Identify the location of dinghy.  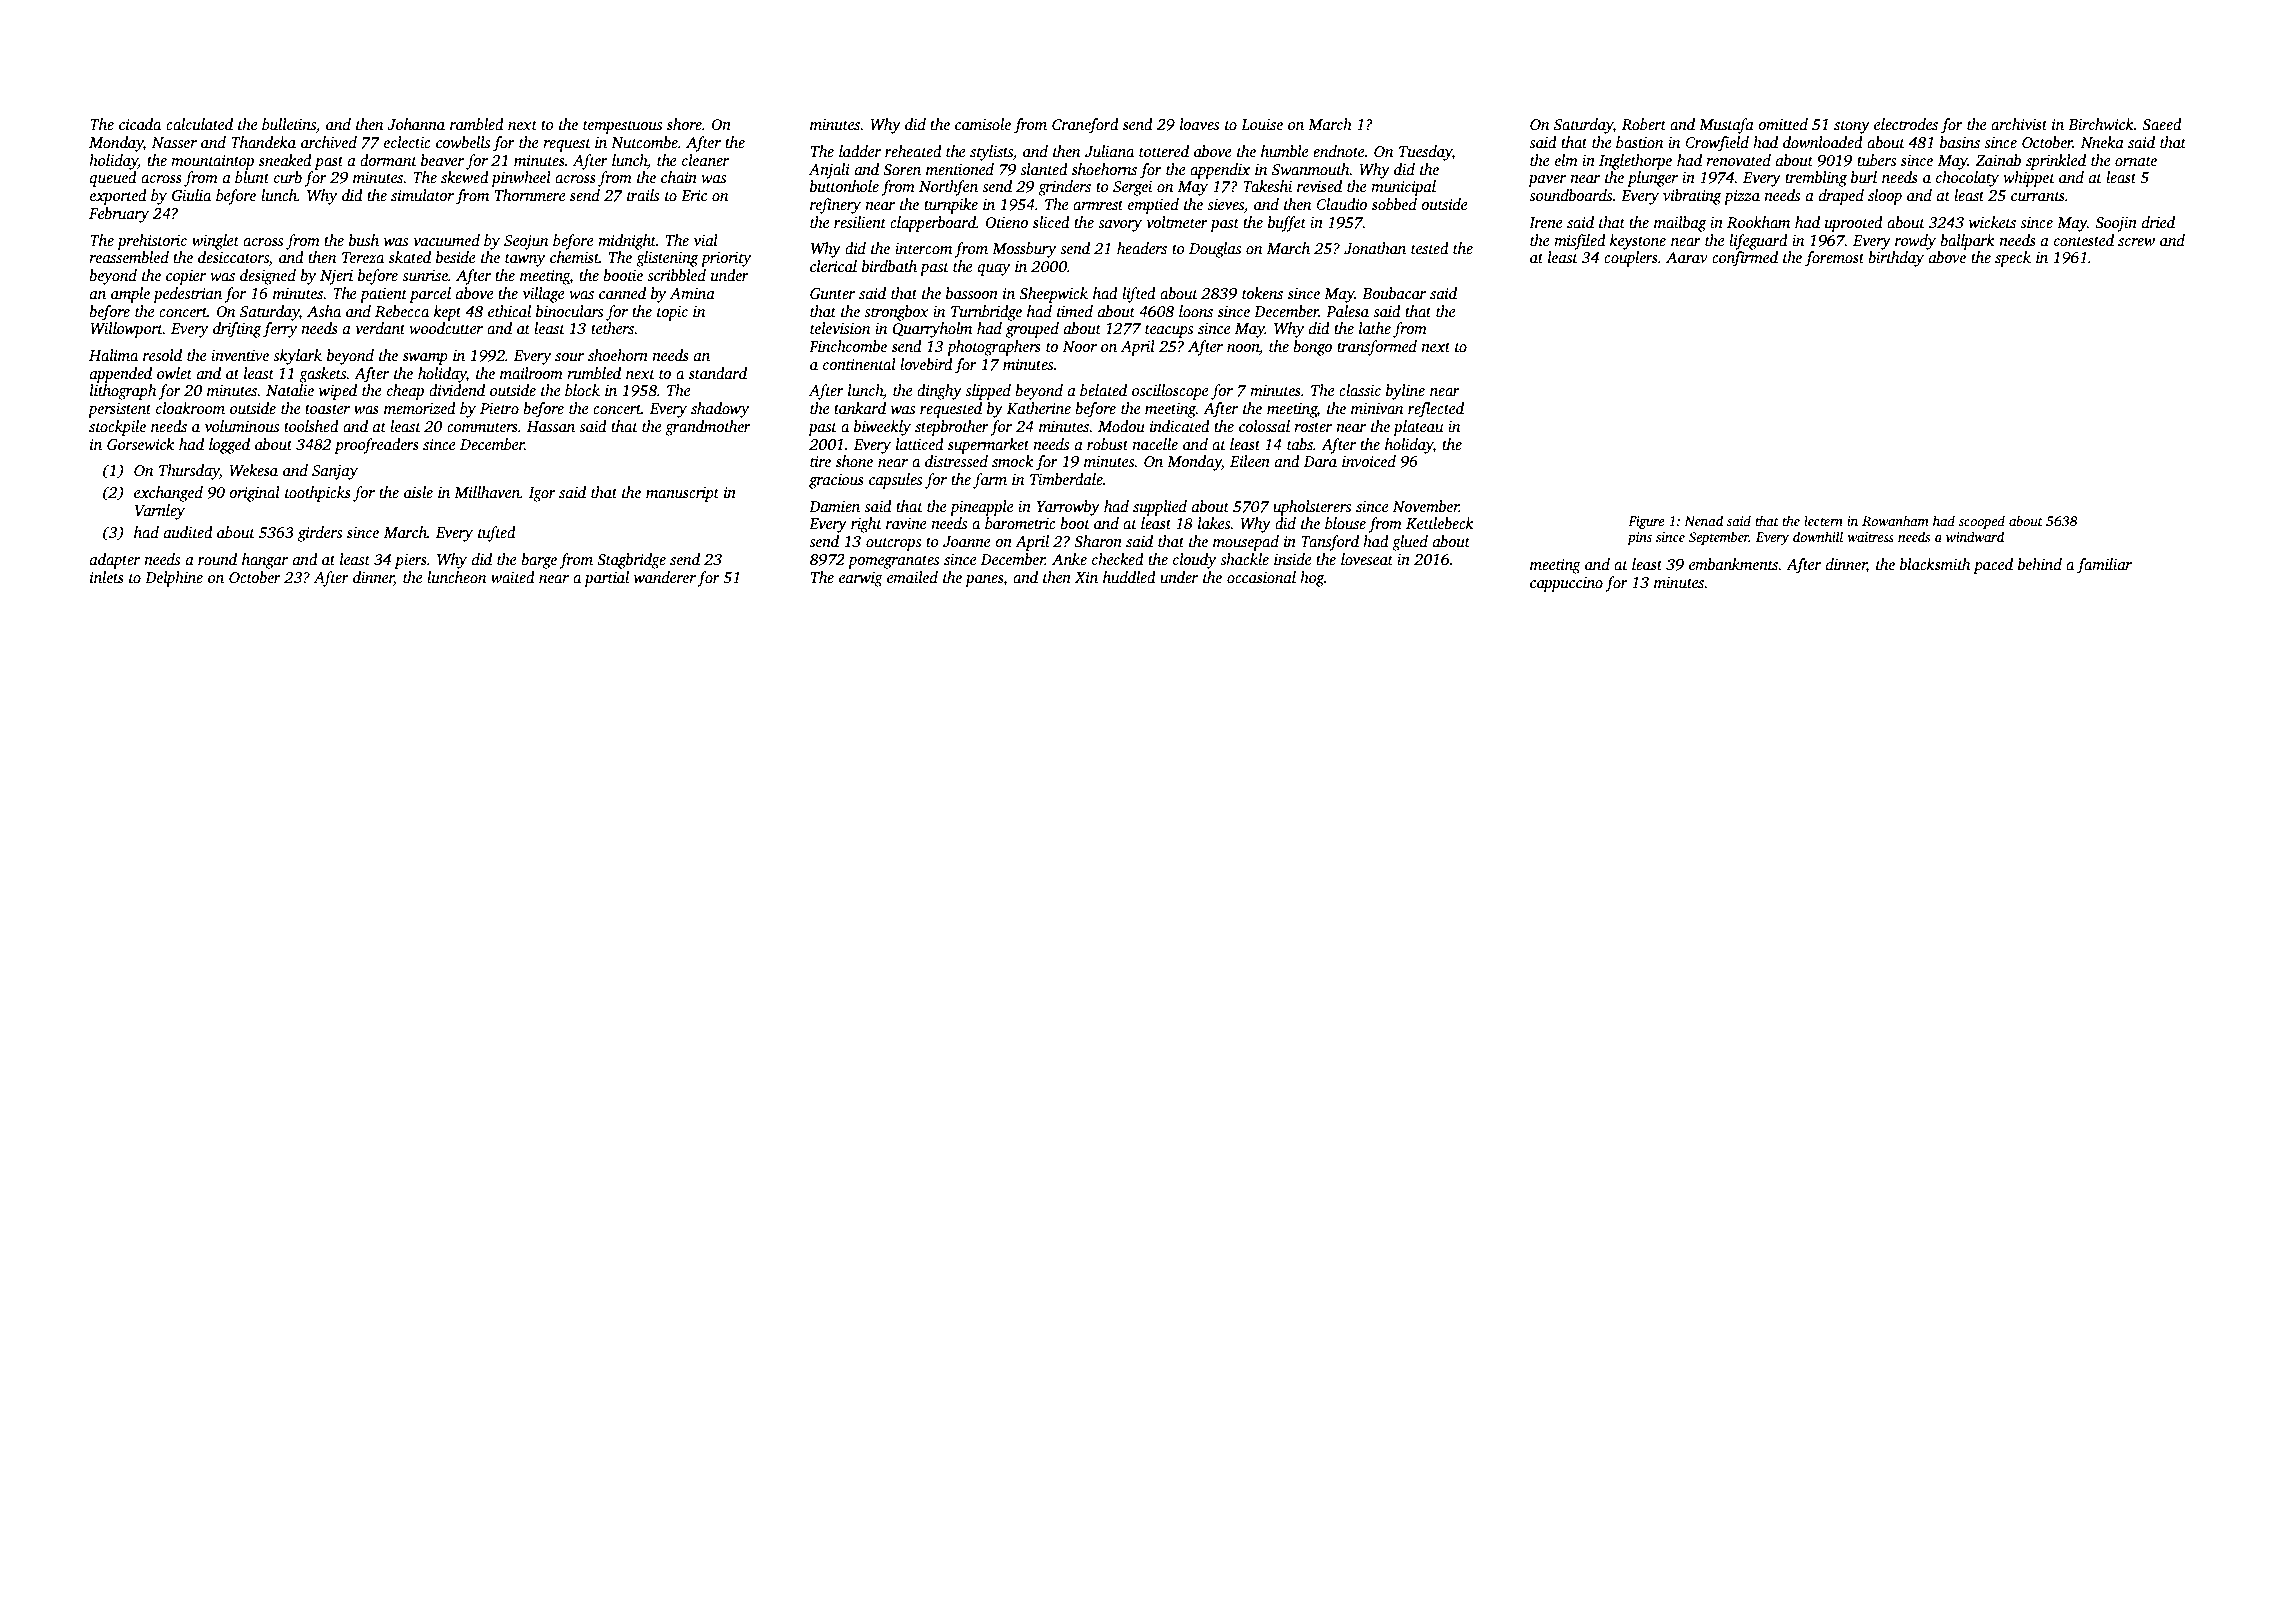
(939, 392).
